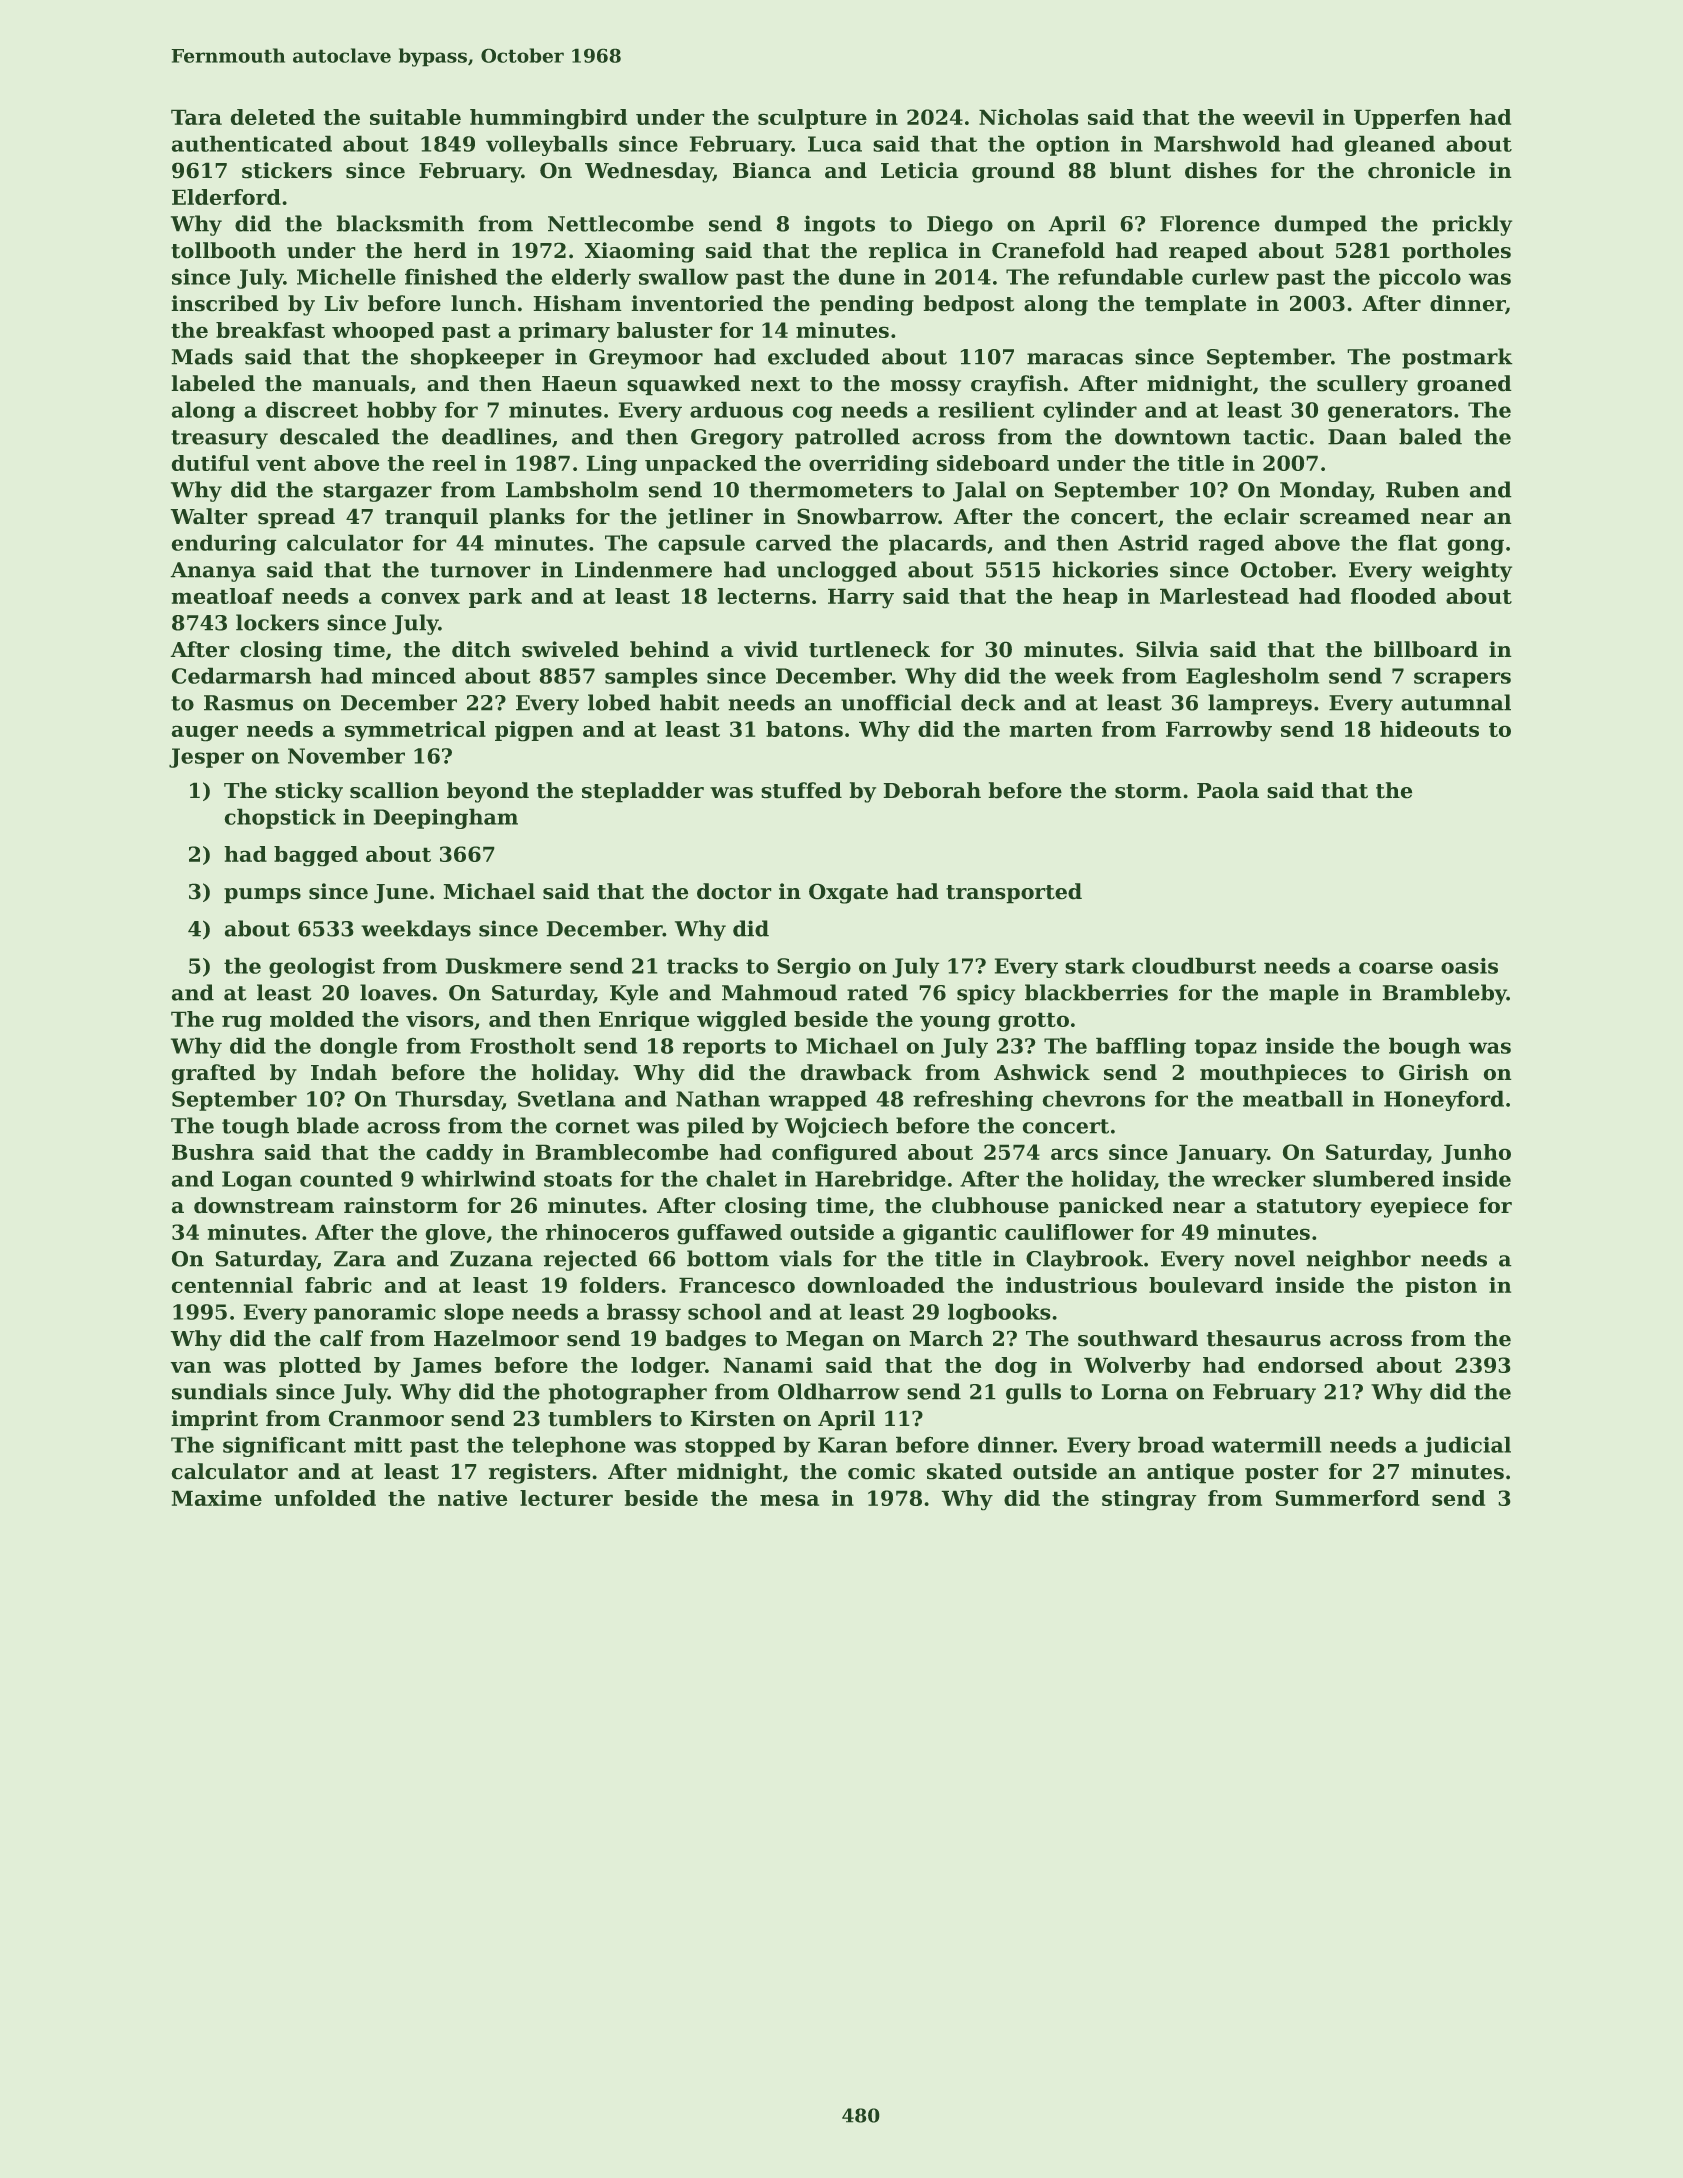 The image size is (1683, 2178). I want to click on endorsed, so click(1310, 1365).
